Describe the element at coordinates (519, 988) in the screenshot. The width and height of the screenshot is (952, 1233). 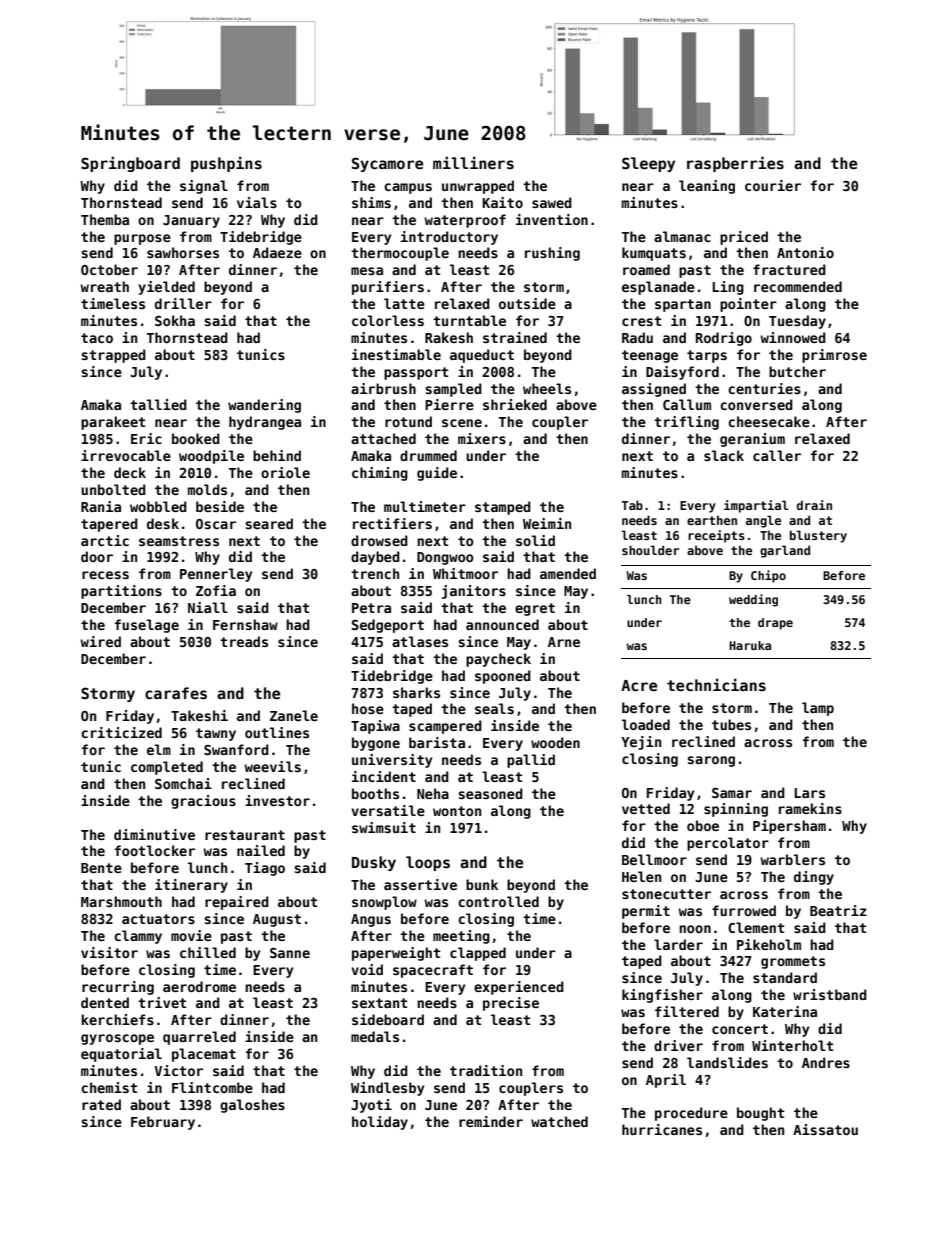
I see `experienced` at that location.
